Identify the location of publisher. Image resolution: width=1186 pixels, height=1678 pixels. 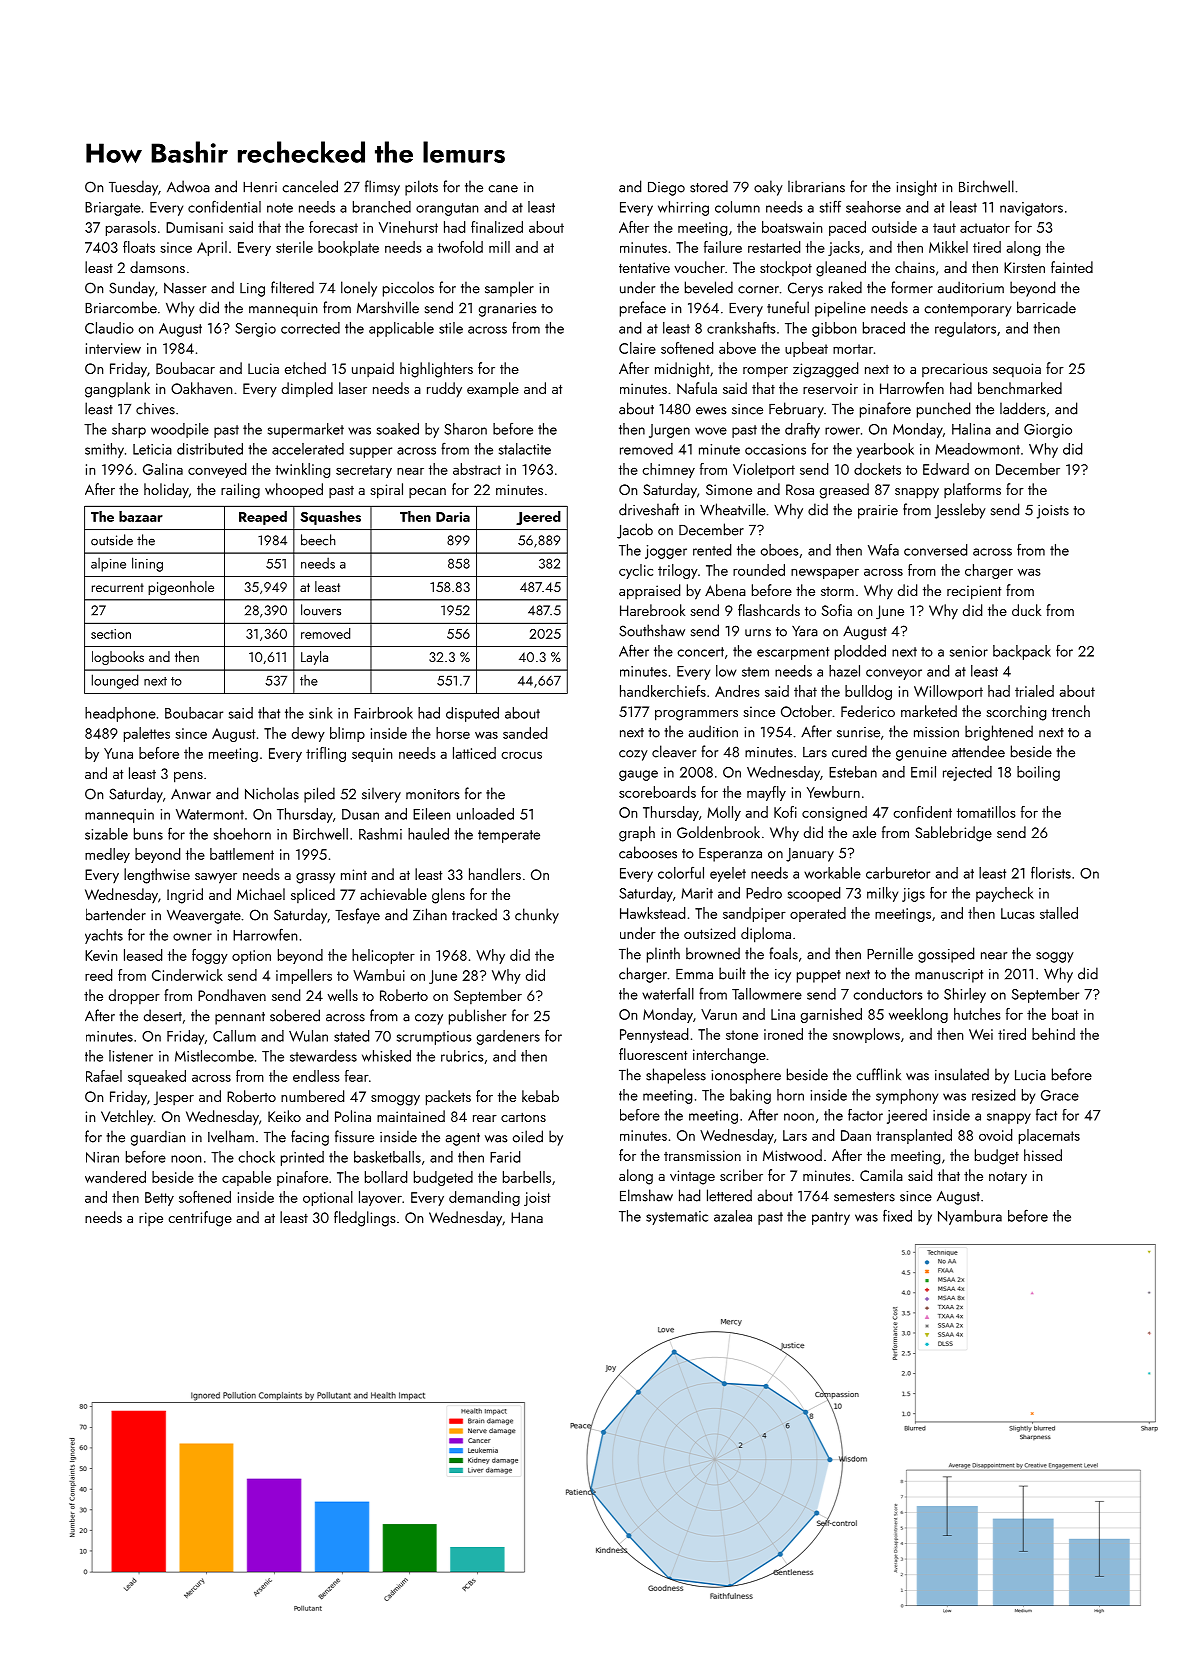
(477, 1017).
